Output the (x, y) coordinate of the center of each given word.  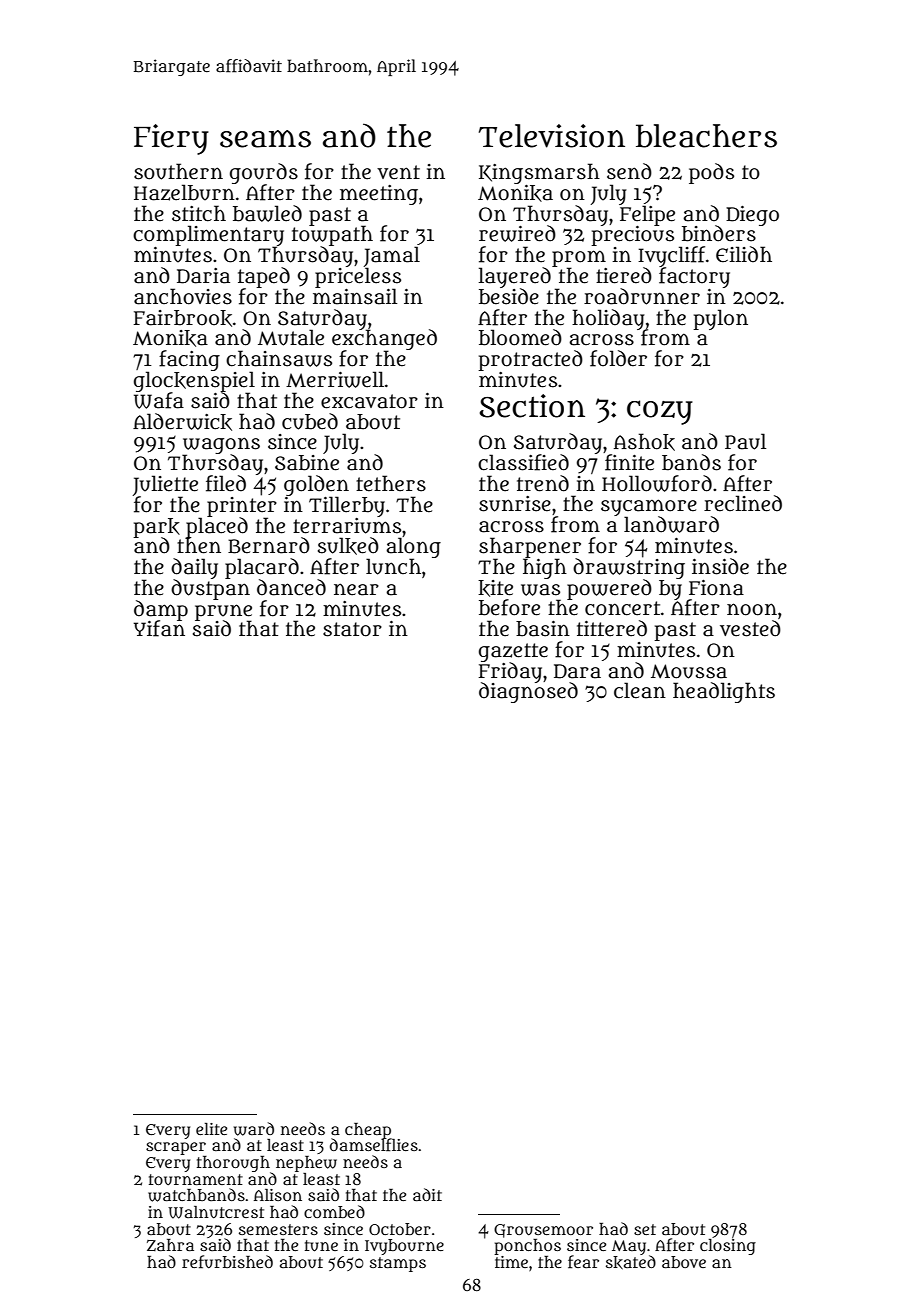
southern (178, 171)
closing (728, 1246)
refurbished (227, 1262)
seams (265, 139)
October (400, 1229)
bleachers (706, 136)
